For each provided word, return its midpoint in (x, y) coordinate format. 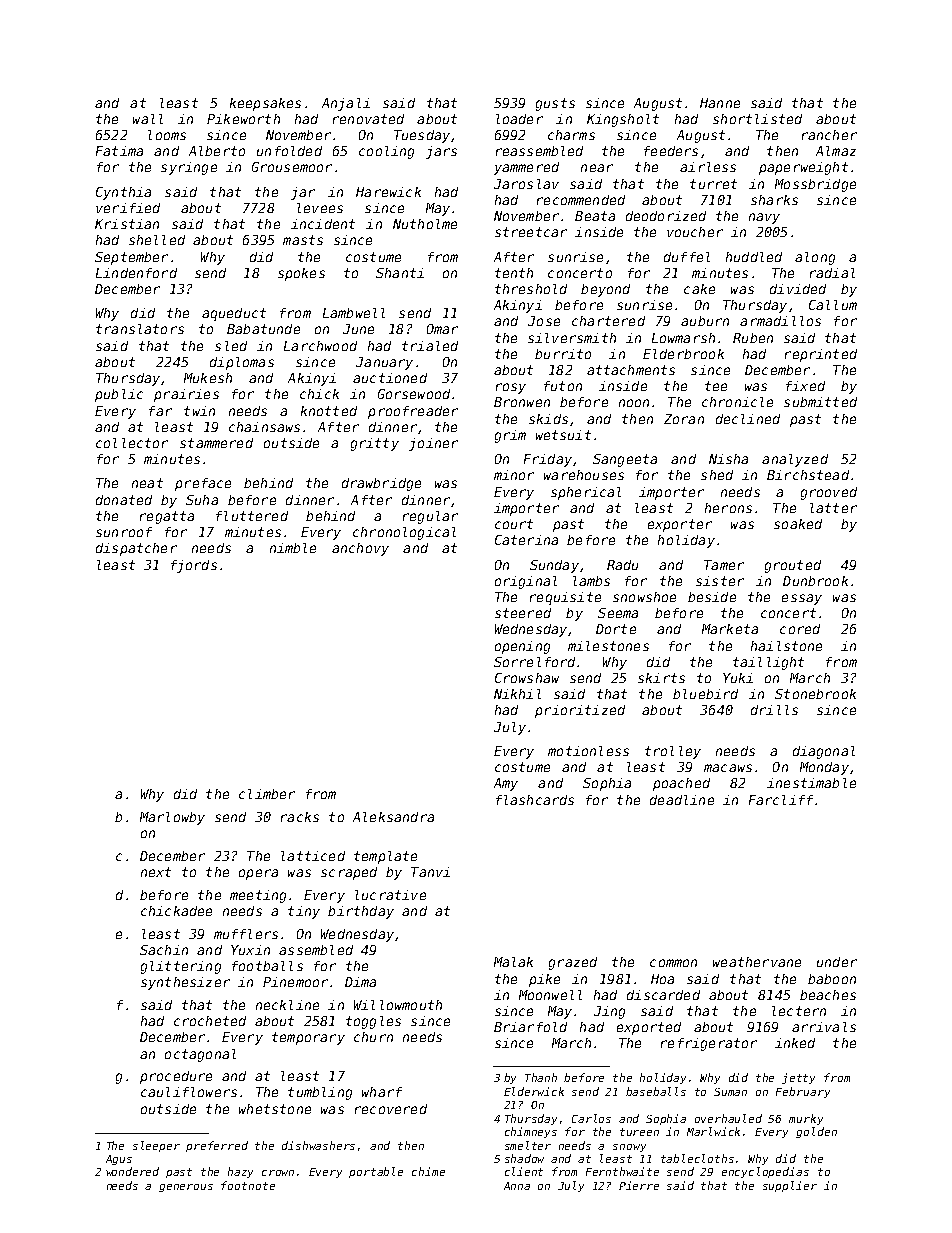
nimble (293, 548)
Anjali (346, 104)
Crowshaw (527, 678)
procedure (176, 1077)
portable (376, 1172)
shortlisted (757, 119)
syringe (189, 168)
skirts (661, 678)
